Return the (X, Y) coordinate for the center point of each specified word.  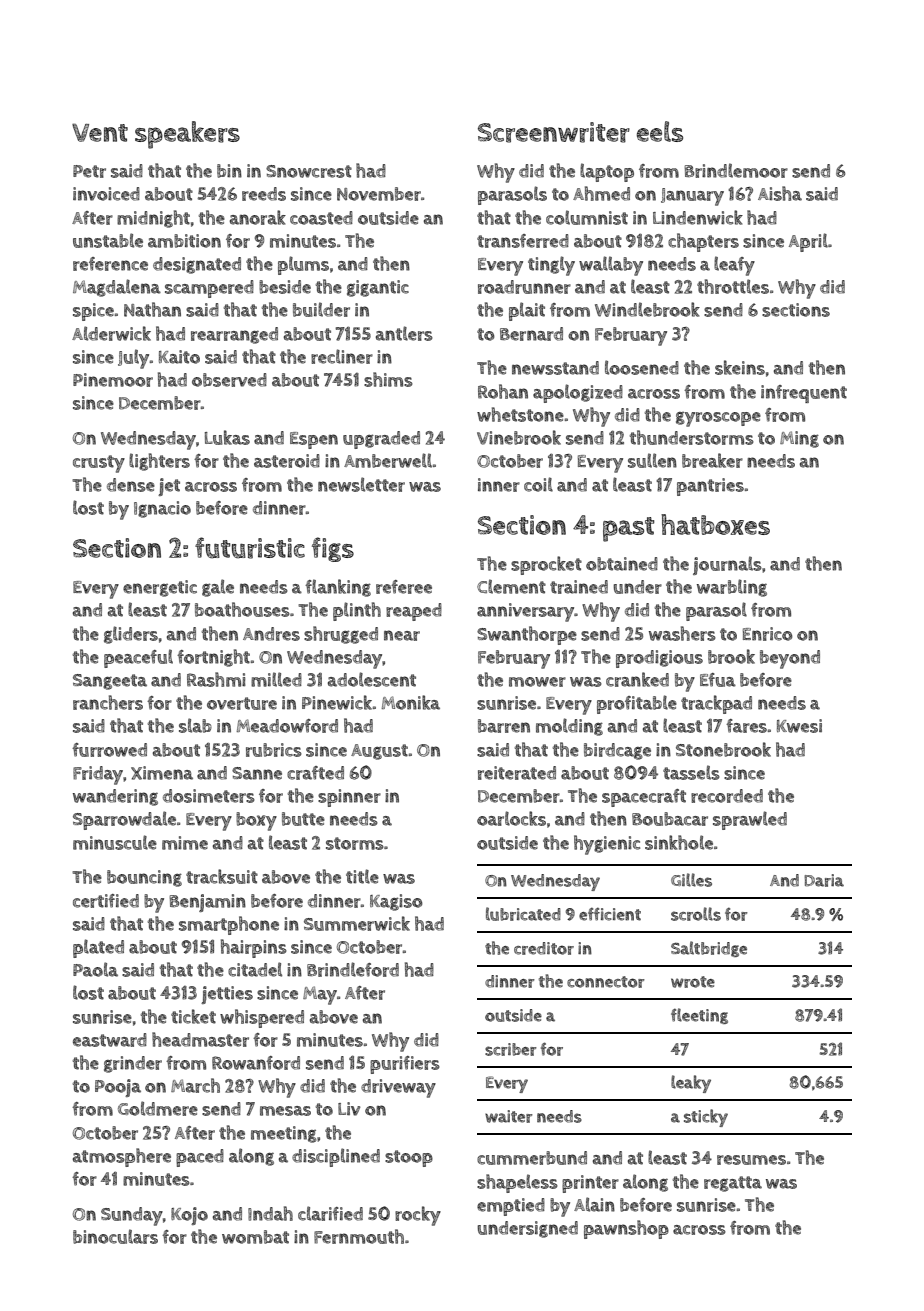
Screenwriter (554, 132)
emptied (511, 1207)
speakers (187, 135)
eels (660, 131)
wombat (255, 1237)
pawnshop (626, 1229)
